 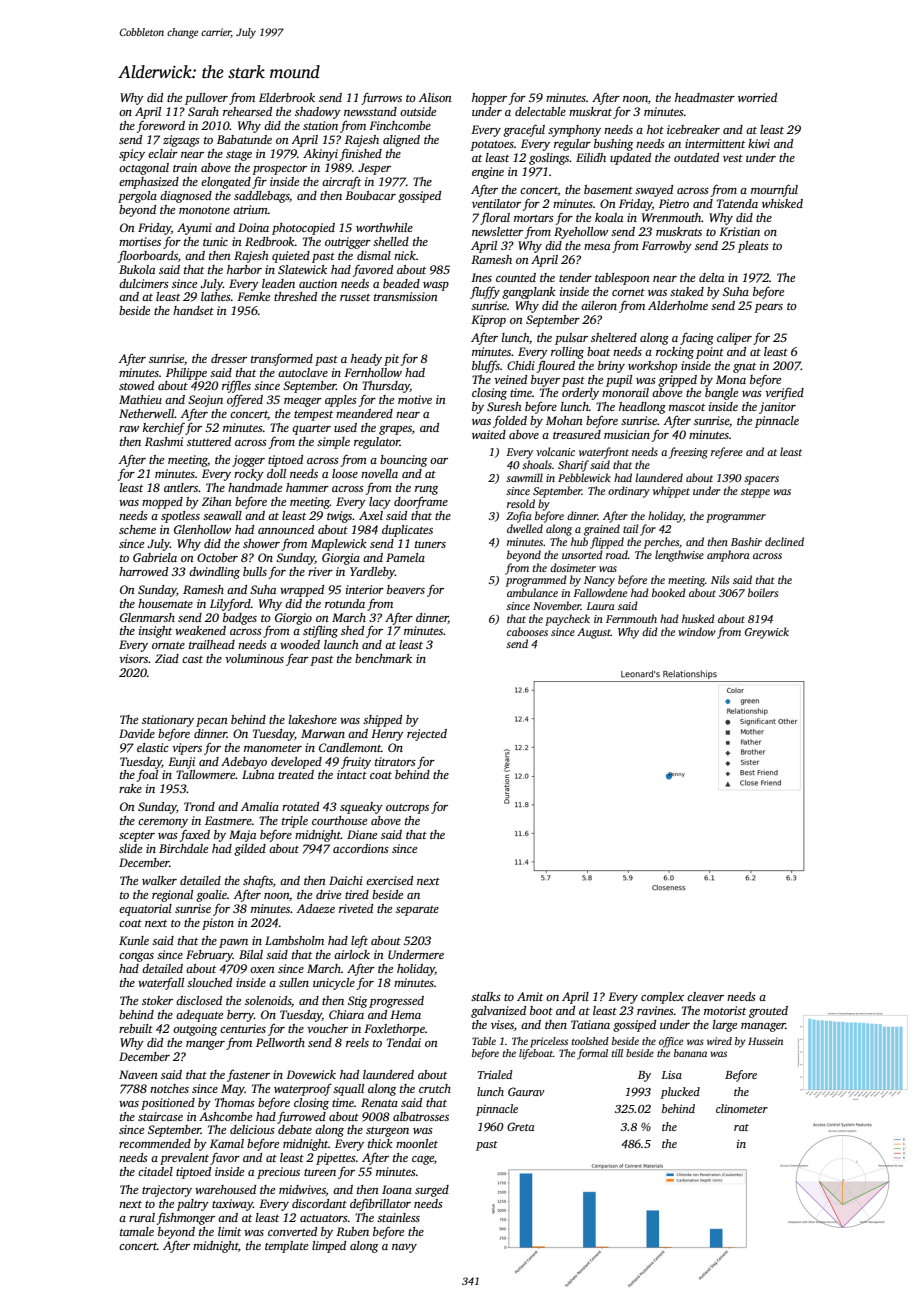 What do you see at coordinates (340, 517) in the screenshot?
I see `twigs` at bounding box center [340, 517].
